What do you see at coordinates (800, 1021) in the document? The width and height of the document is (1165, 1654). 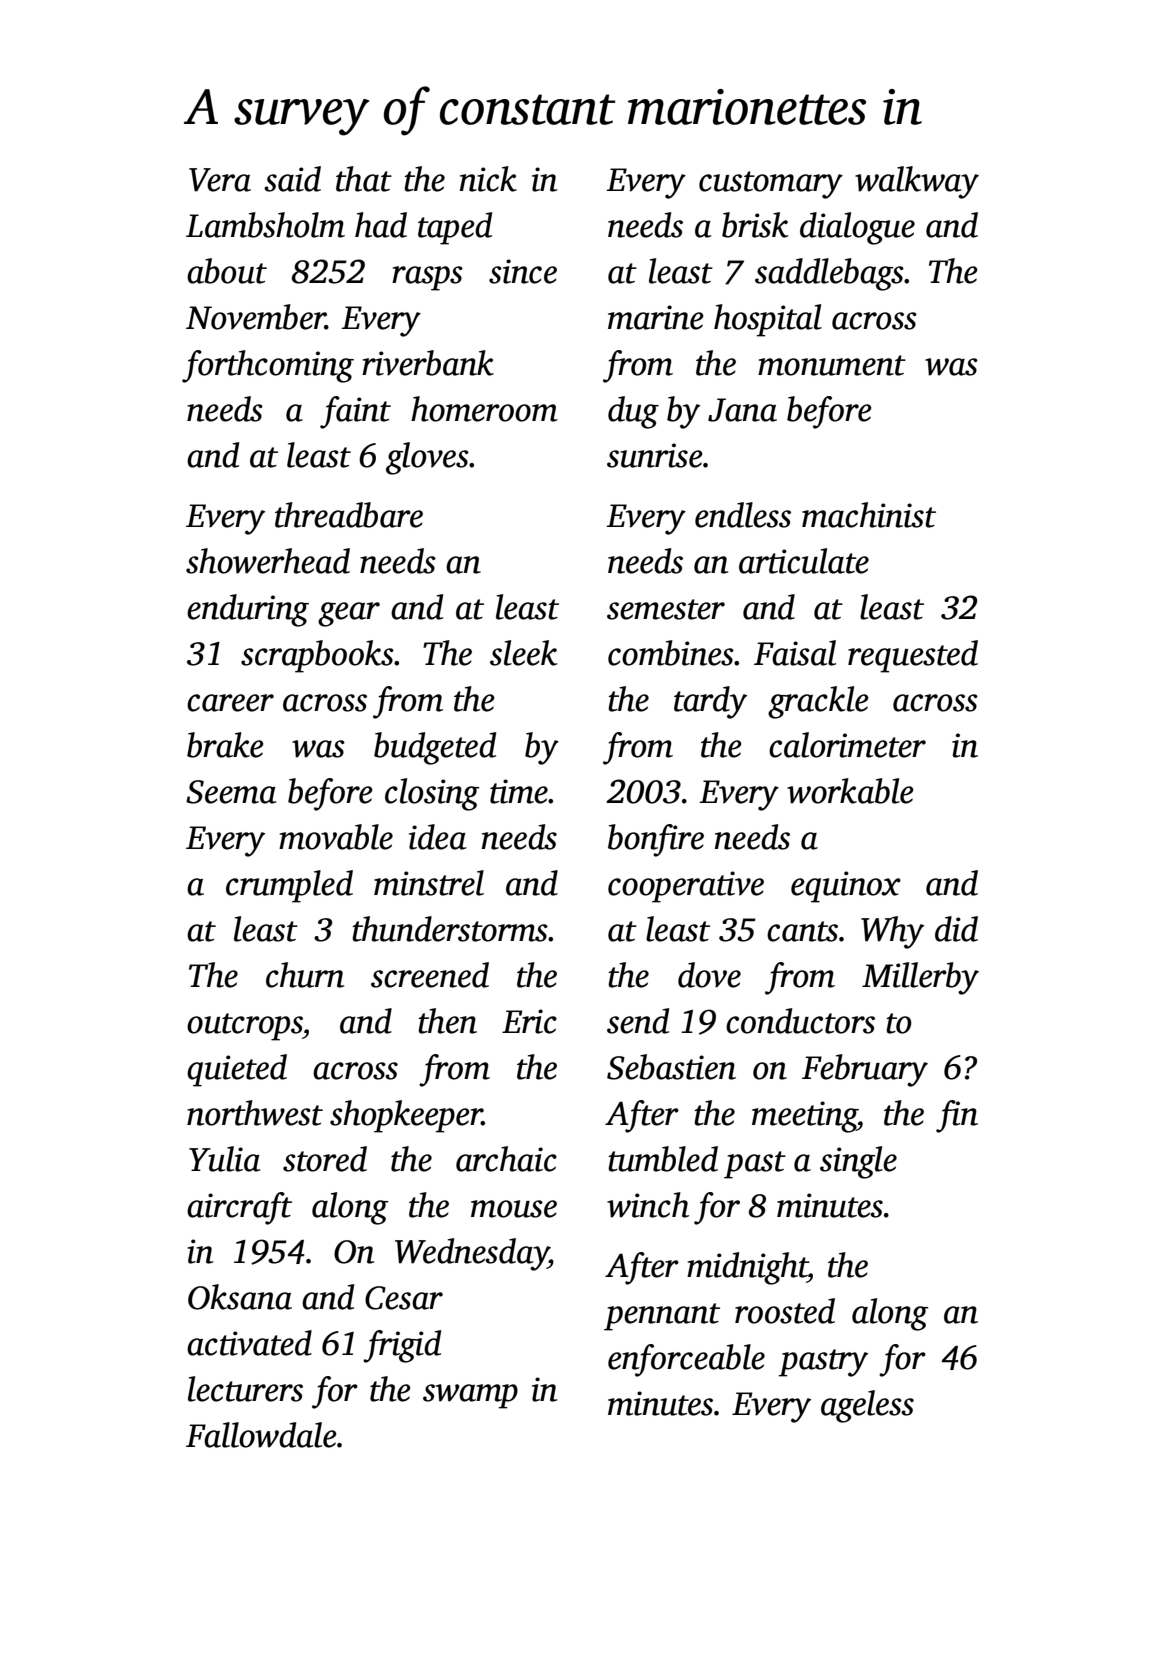 I see `conductors` at bounding box center [800, 1021].
